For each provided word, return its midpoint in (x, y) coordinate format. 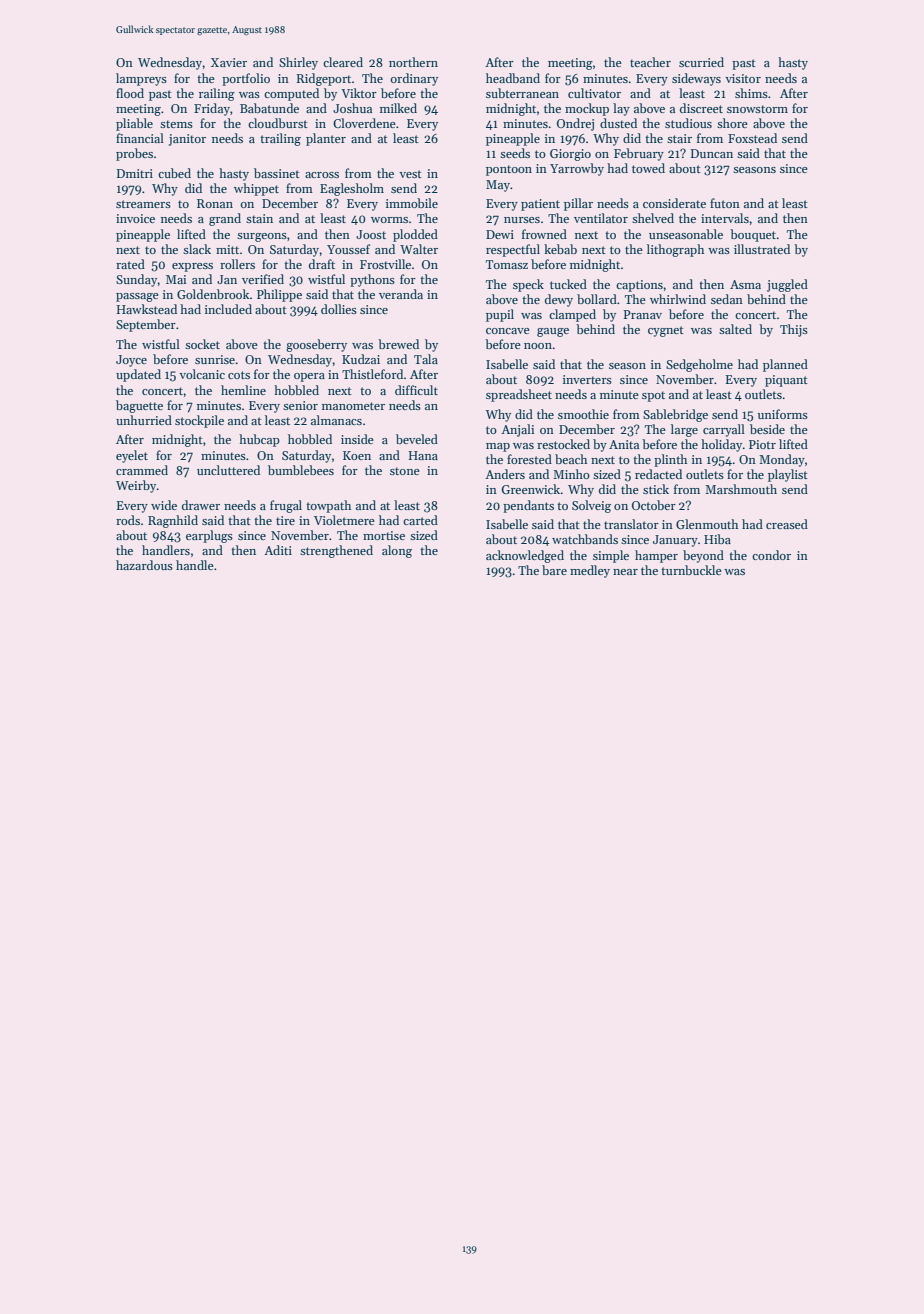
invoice (135, 218)
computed (291, 94)
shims (751, 93)
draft (322, 264)
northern (413, 62)
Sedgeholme (699, 365)
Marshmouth (741, 489)
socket (202, 344)
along (397, 551)
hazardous (144, 565)
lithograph (675, 250)
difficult (416, 390)
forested (529, 459)
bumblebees (301, 470)
